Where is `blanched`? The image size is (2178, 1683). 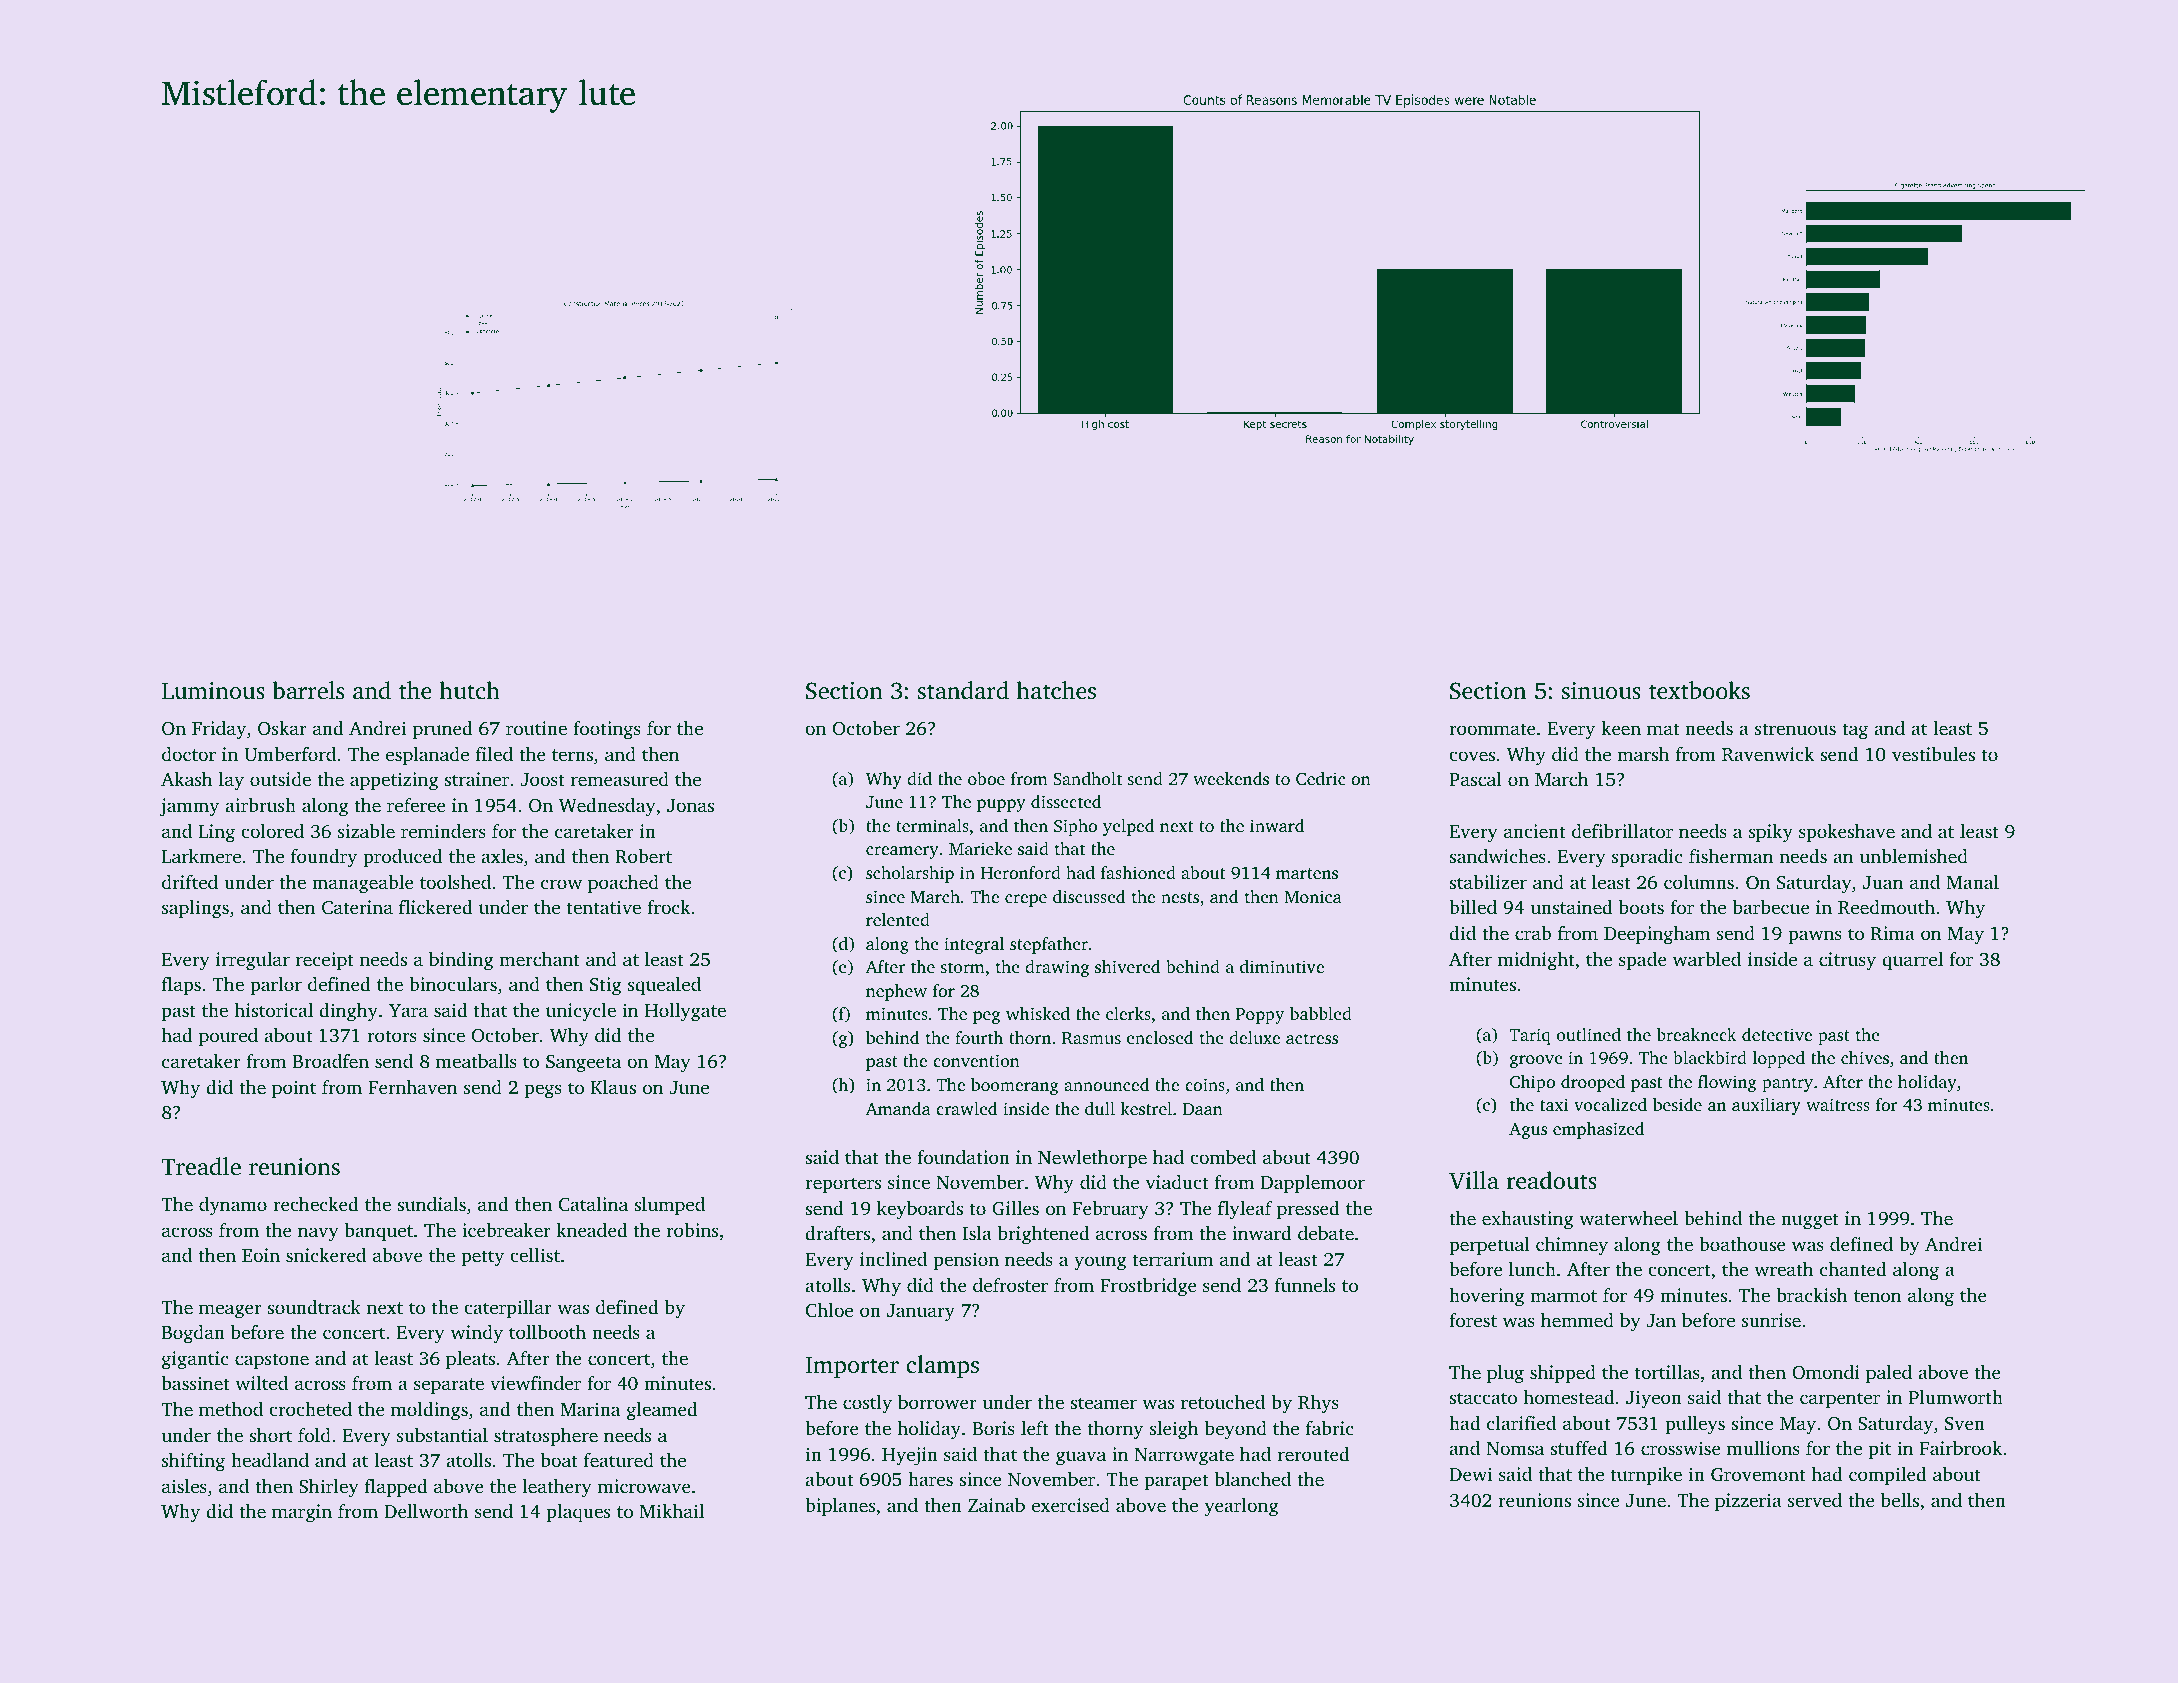
blanched is located at coordinates (1252, 1479).
